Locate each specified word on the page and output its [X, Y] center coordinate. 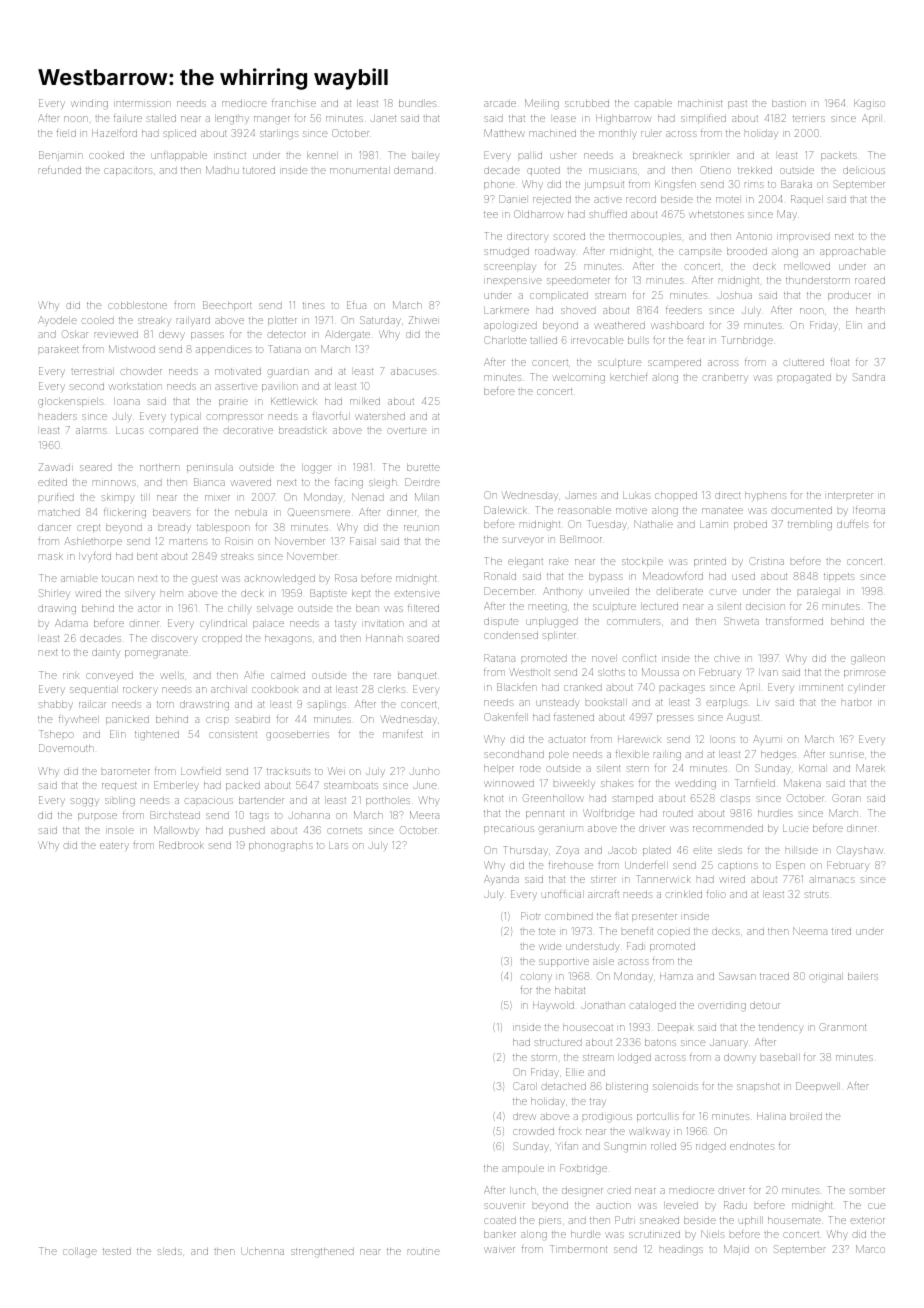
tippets [839, 577]
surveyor [523, 541]
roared [870, 280]
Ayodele [57, 321]
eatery [114, 846]
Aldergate [347, 335]
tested [117, 1251]
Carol [525, 1086]
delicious [864, 170]
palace [268, 624]
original [826, 977]
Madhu [222, 170]
